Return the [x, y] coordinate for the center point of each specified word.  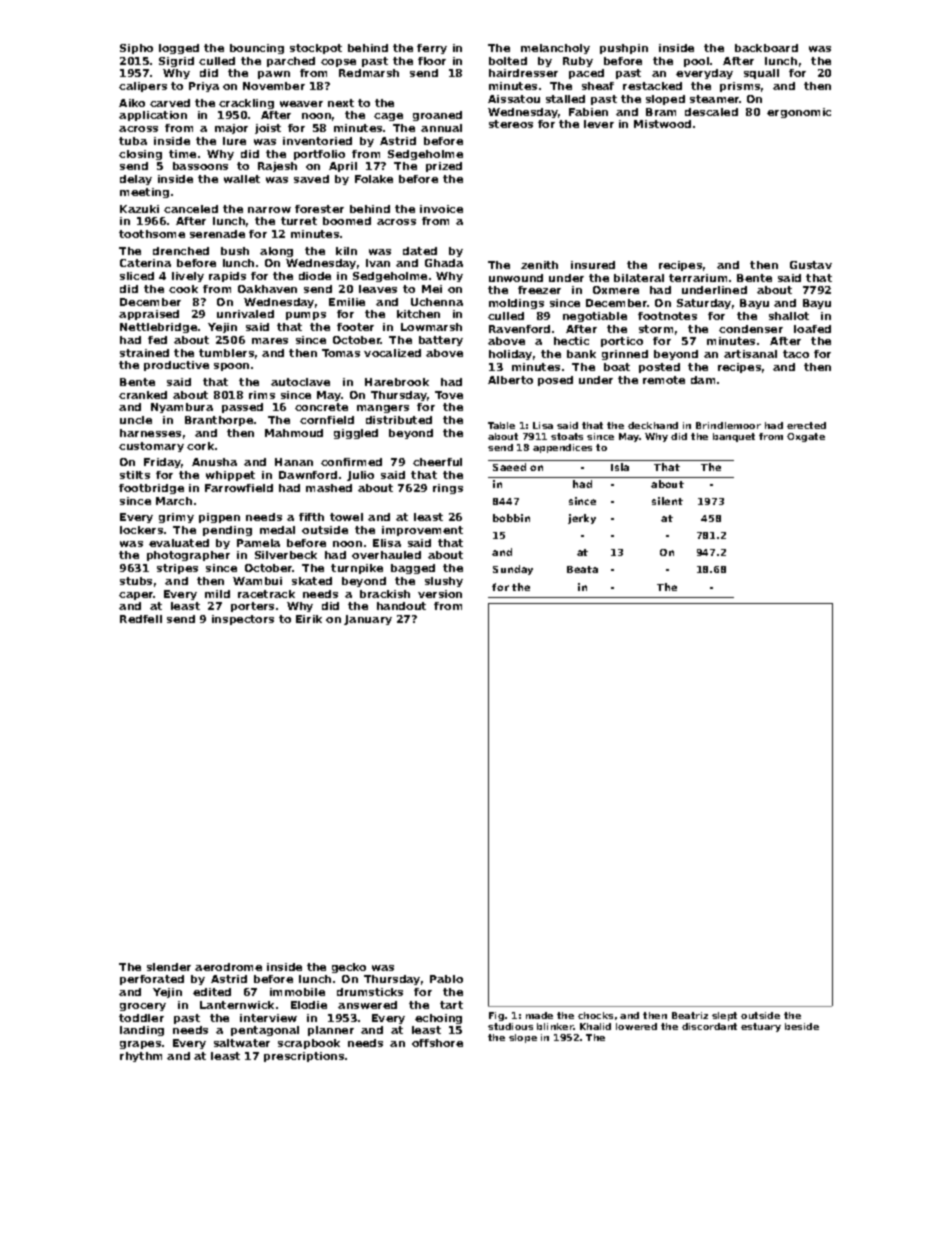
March [174, 501]
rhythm [141, 1057]
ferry [432, 49]
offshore [437, 1043]
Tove [449, 395]
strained [144, 353]
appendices [562, 448]
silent [667, 501]
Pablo [446, 979]
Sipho [136, 49]
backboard [766, 48]
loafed [812, 329]
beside [802, 1026]
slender [169, 967]
